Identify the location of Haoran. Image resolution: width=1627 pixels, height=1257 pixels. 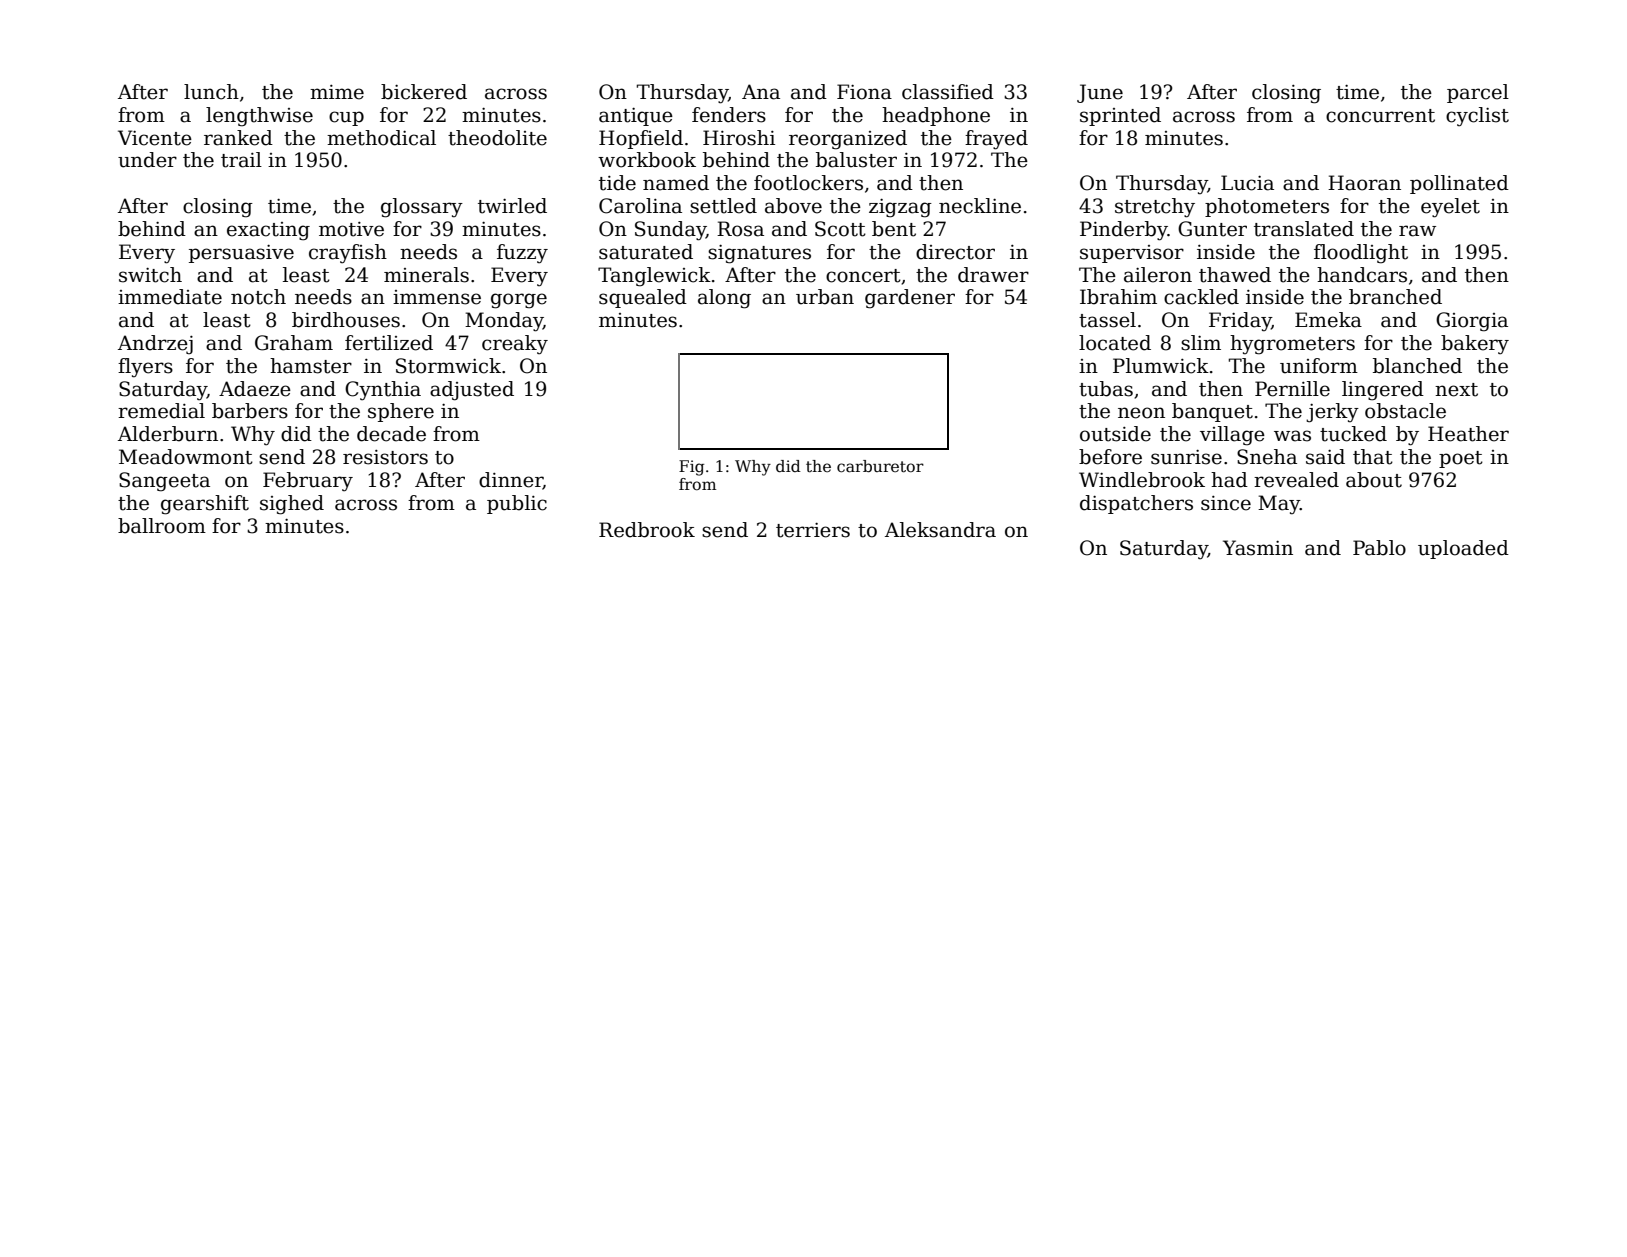
(1364, 183).
